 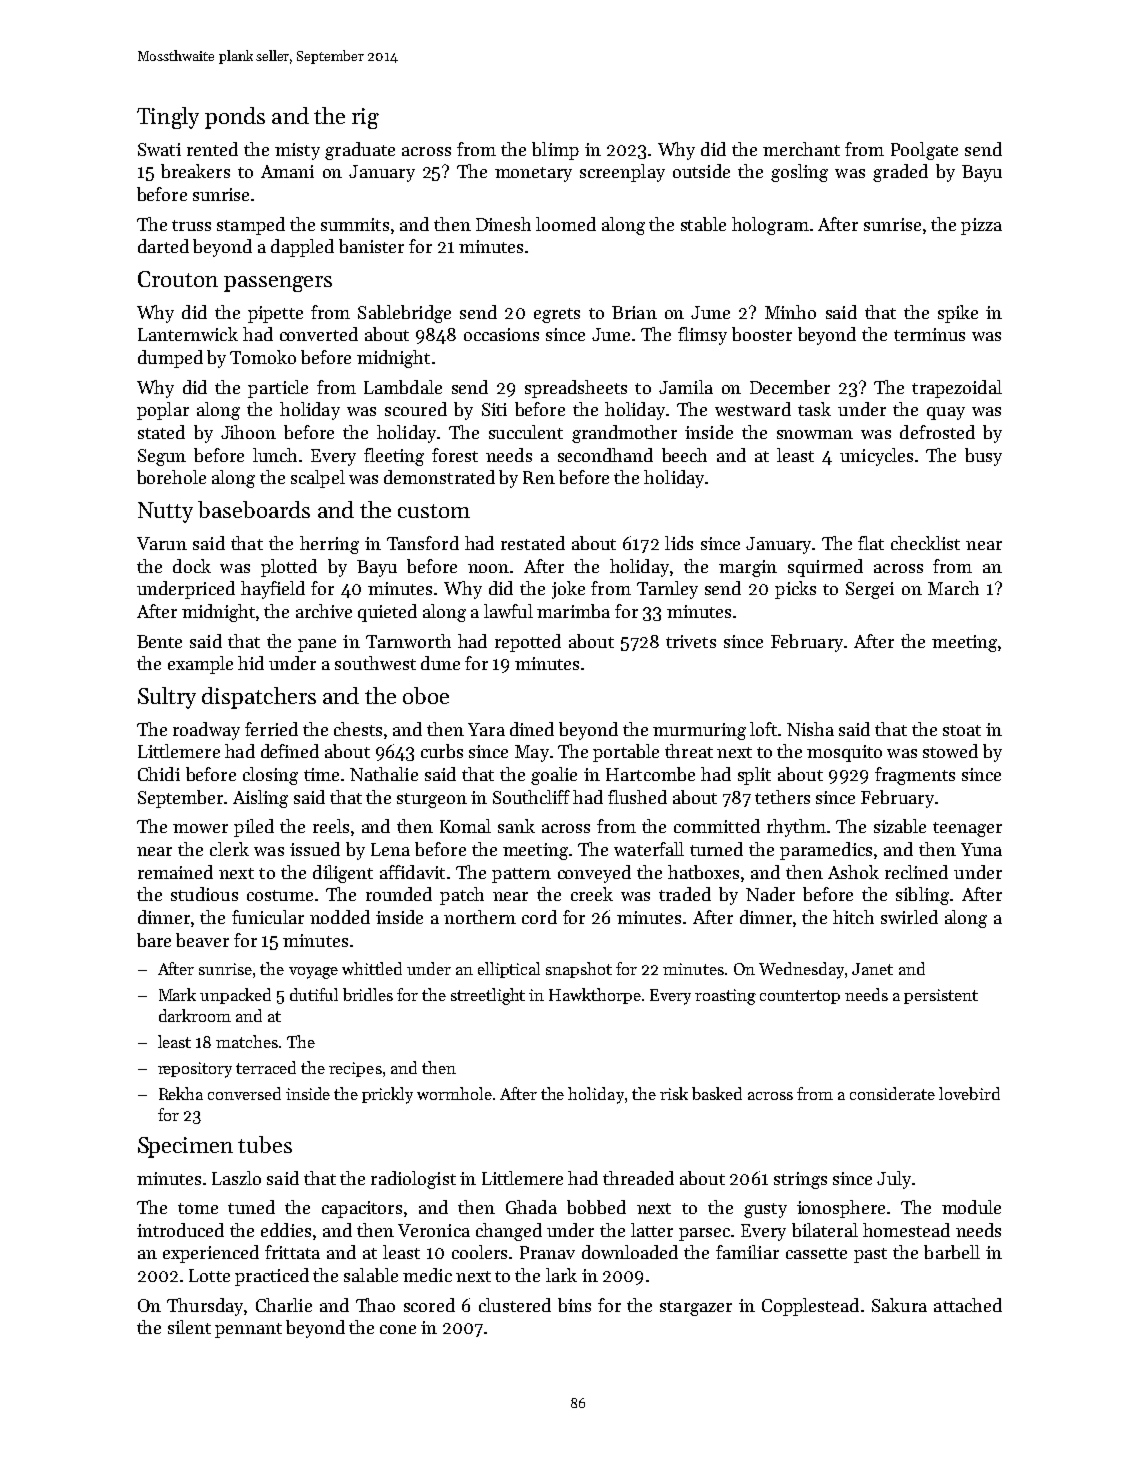 What do you see at coordinates (691, 641) in the screenshot?
I see `trivets` at bounding box center [691, 641].
